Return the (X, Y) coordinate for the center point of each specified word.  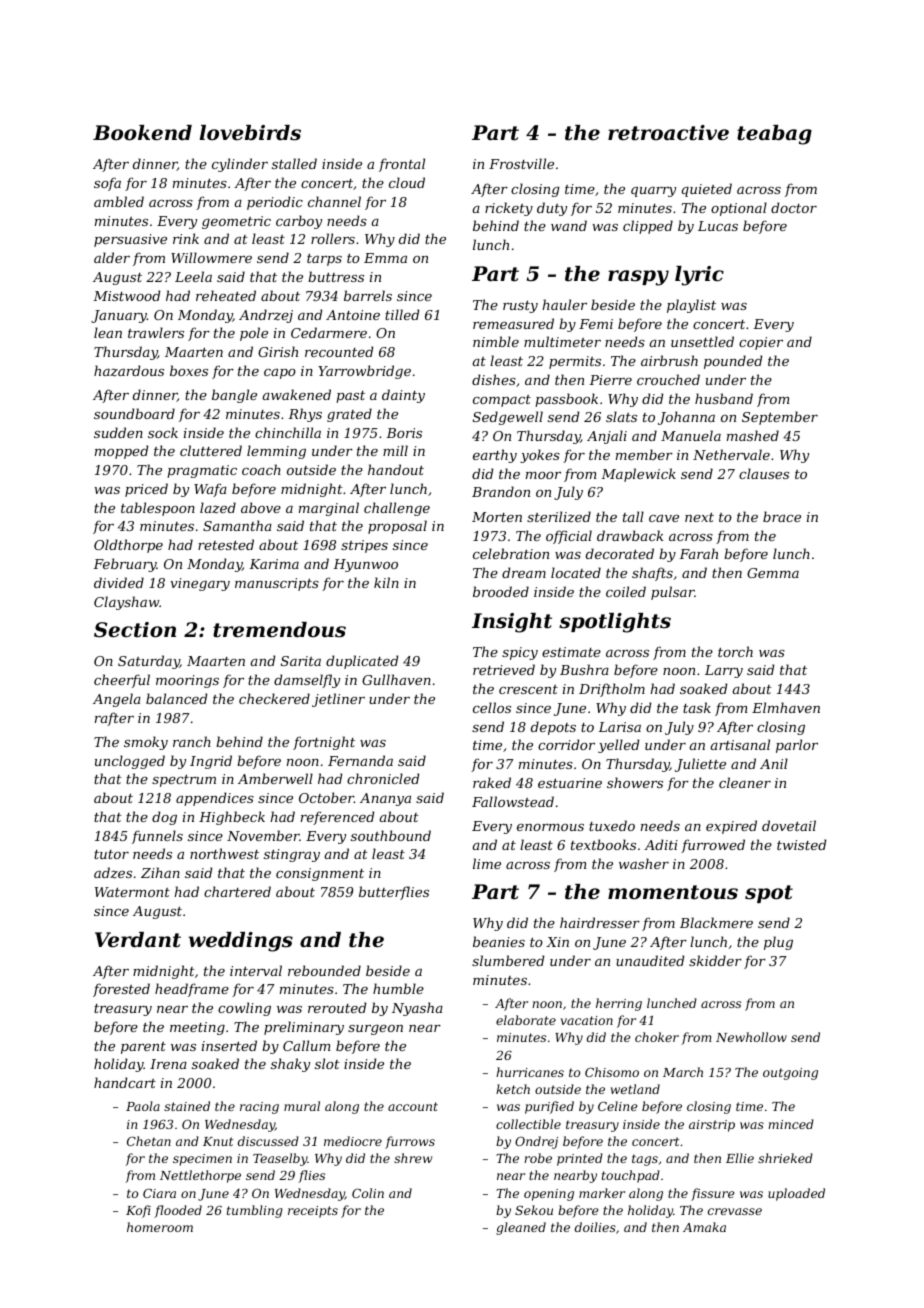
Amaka (704, 1227)
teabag (774, 135)
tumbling (255, 1211)
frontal (402, 165)
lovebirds (250, 133)
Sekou (534, 1210)
